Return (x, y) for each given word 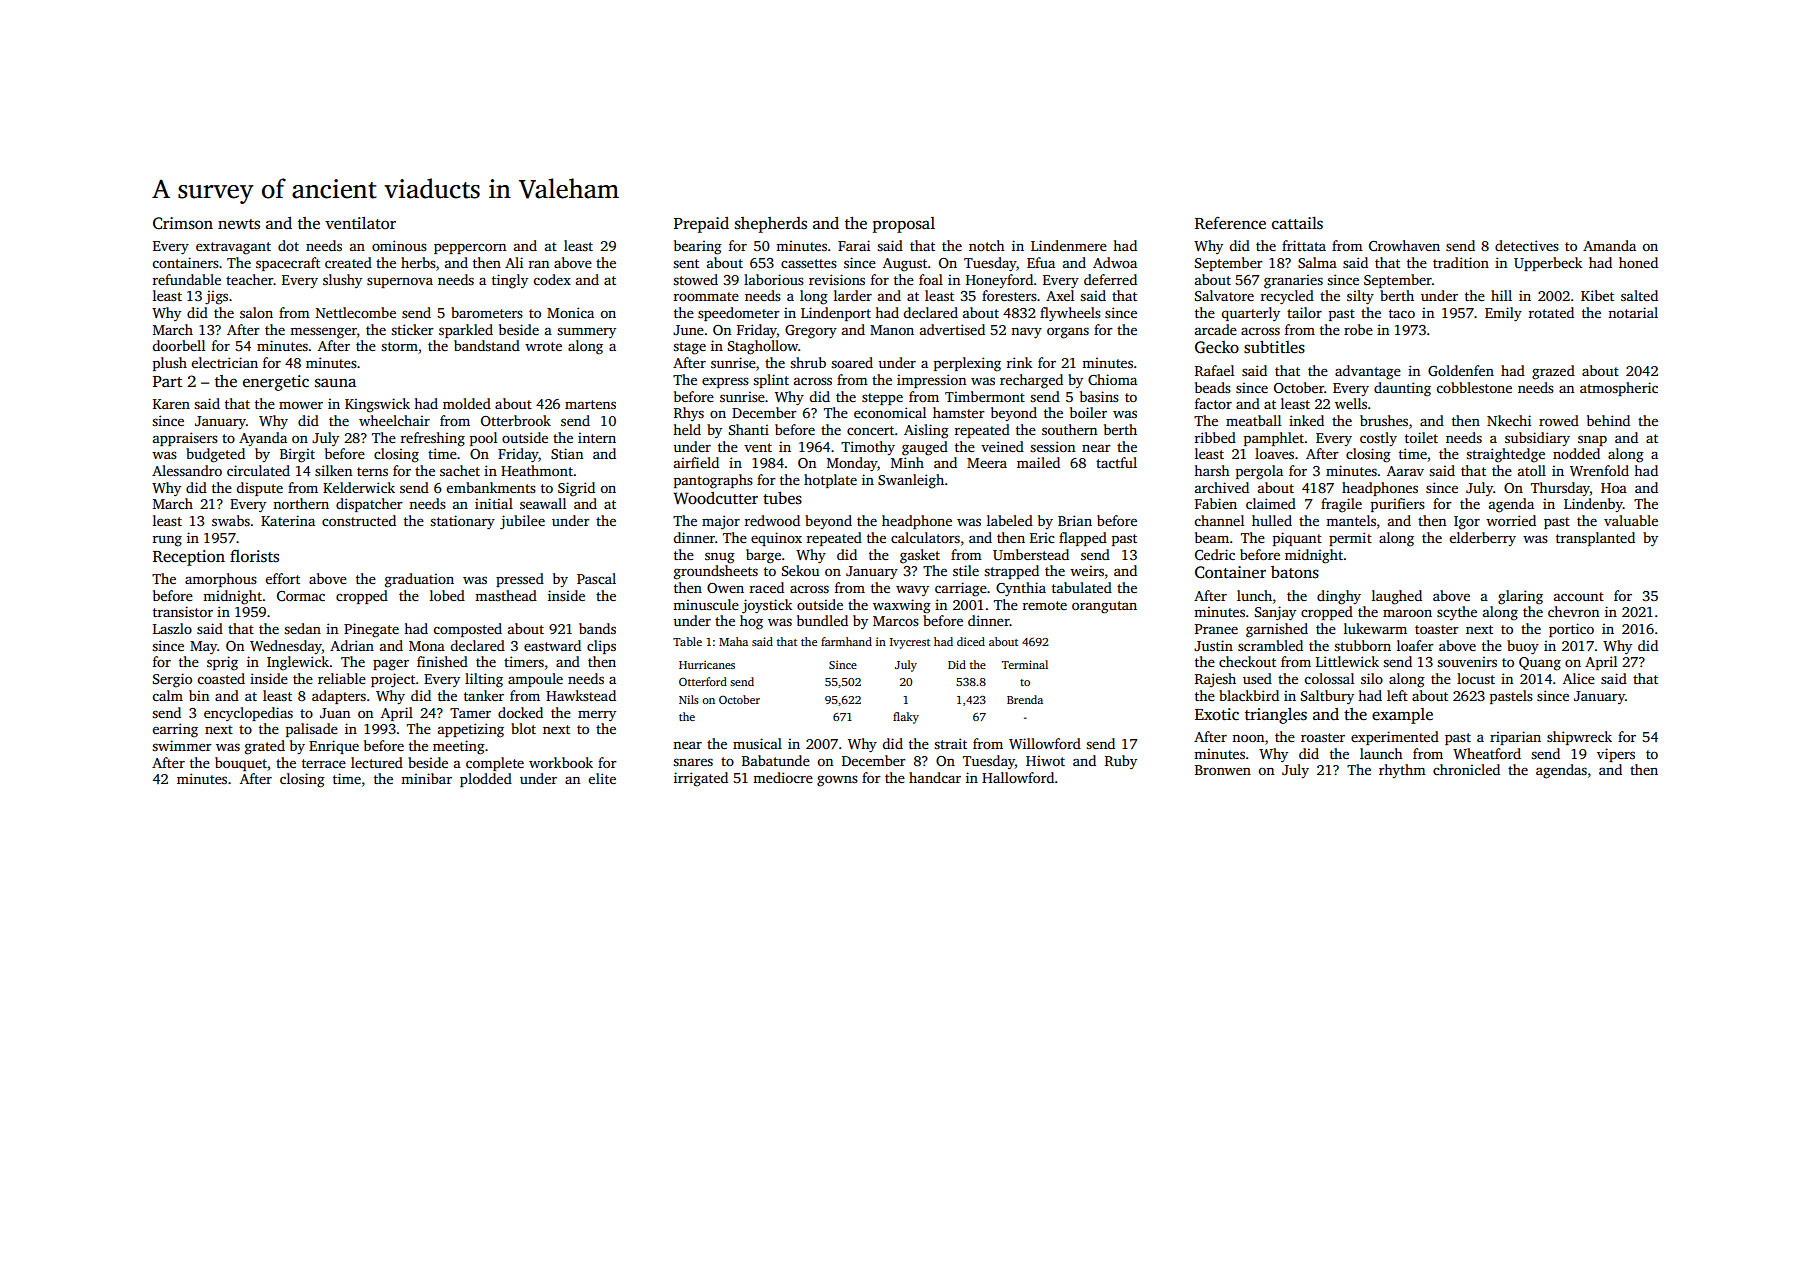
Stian (567, 453)
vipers (1616, 755)
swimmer (182, 745)
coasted (221, 678)
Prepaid (701, 225)
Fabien (1216, 503)
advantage (1368, 372)
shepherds (771, 225)
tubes (782, 498)
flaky (906, 718)
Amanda (1609, 245)
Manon (892, 330)
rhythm (1402, 771)
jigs (216, 297)
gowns (837, 781)
